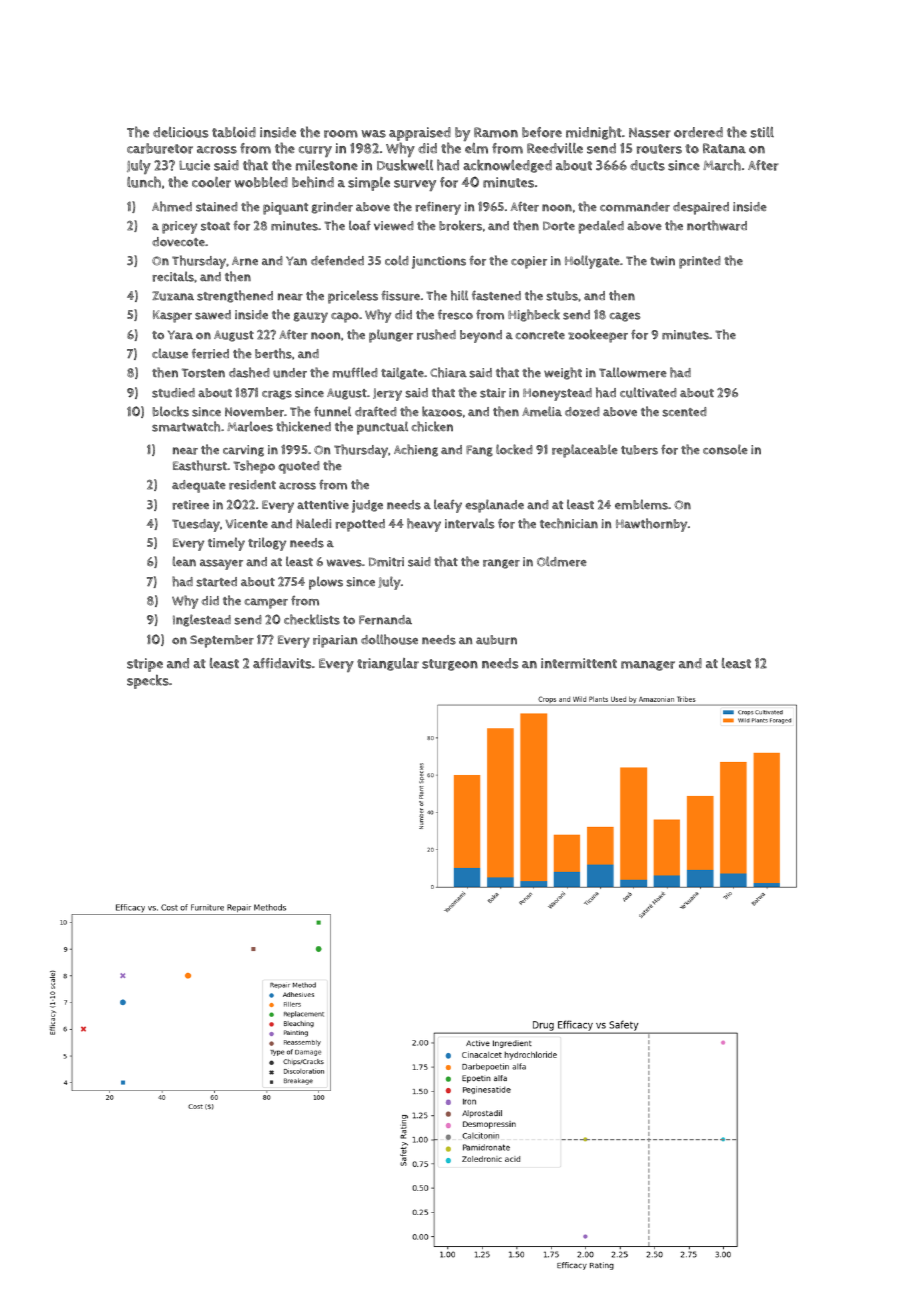 This screenshot has height=1316, width=908. I want to click on grinder, so click(332, 208).
